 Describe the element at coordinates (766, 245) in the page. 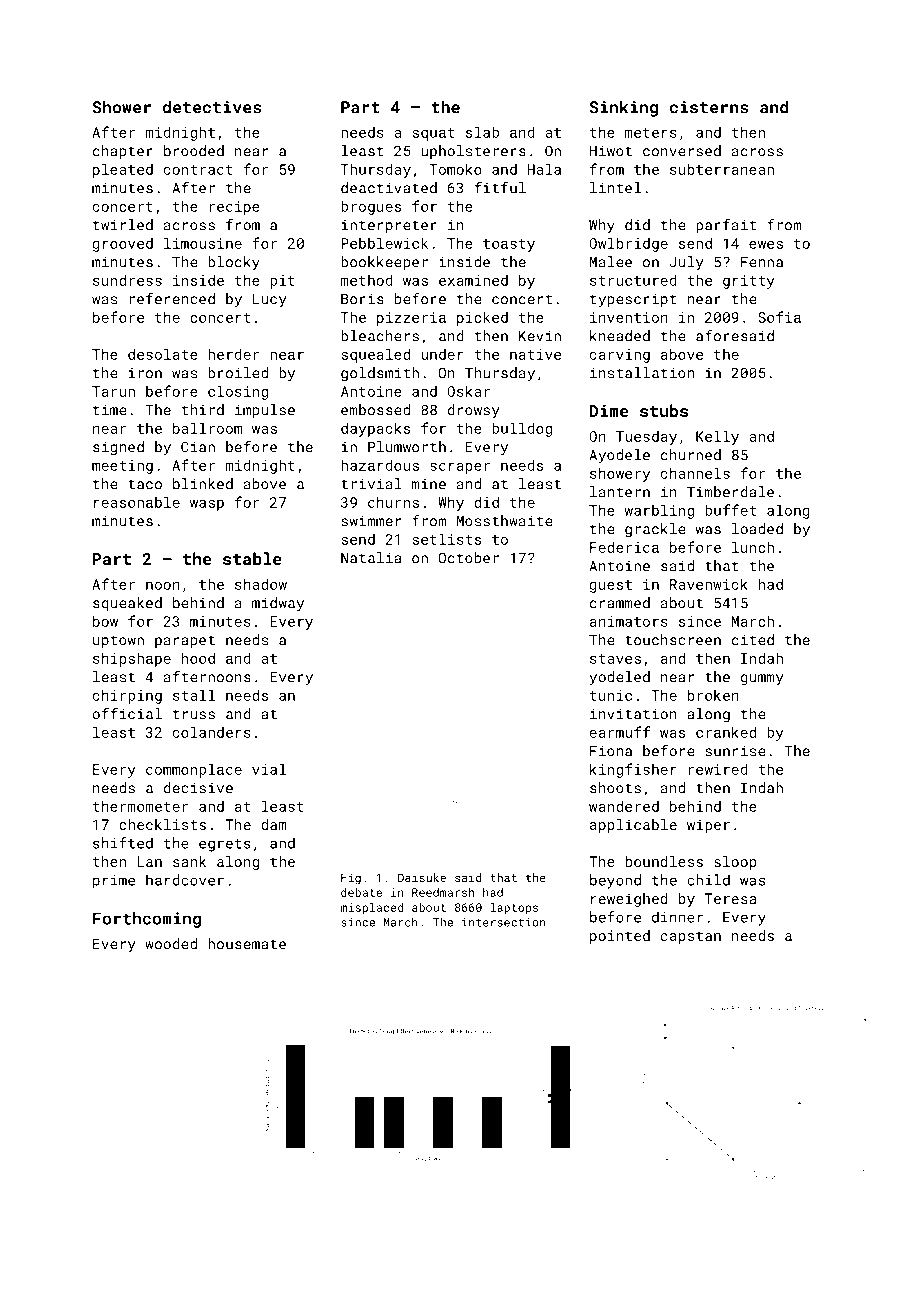

I see `ewes` at that location.
